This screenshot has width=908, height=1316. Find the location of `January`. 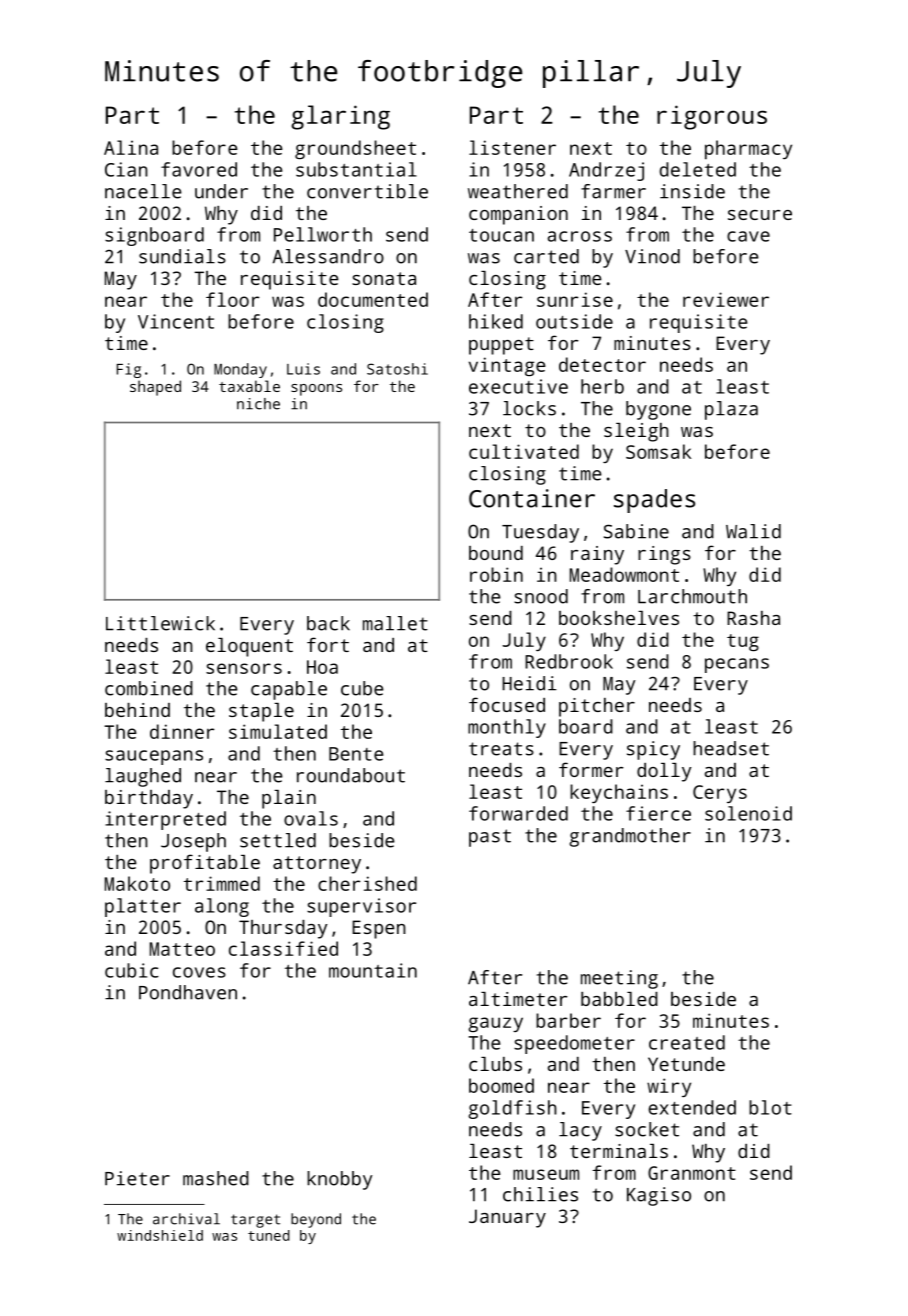

January is located at coordinates (507, 1218).
